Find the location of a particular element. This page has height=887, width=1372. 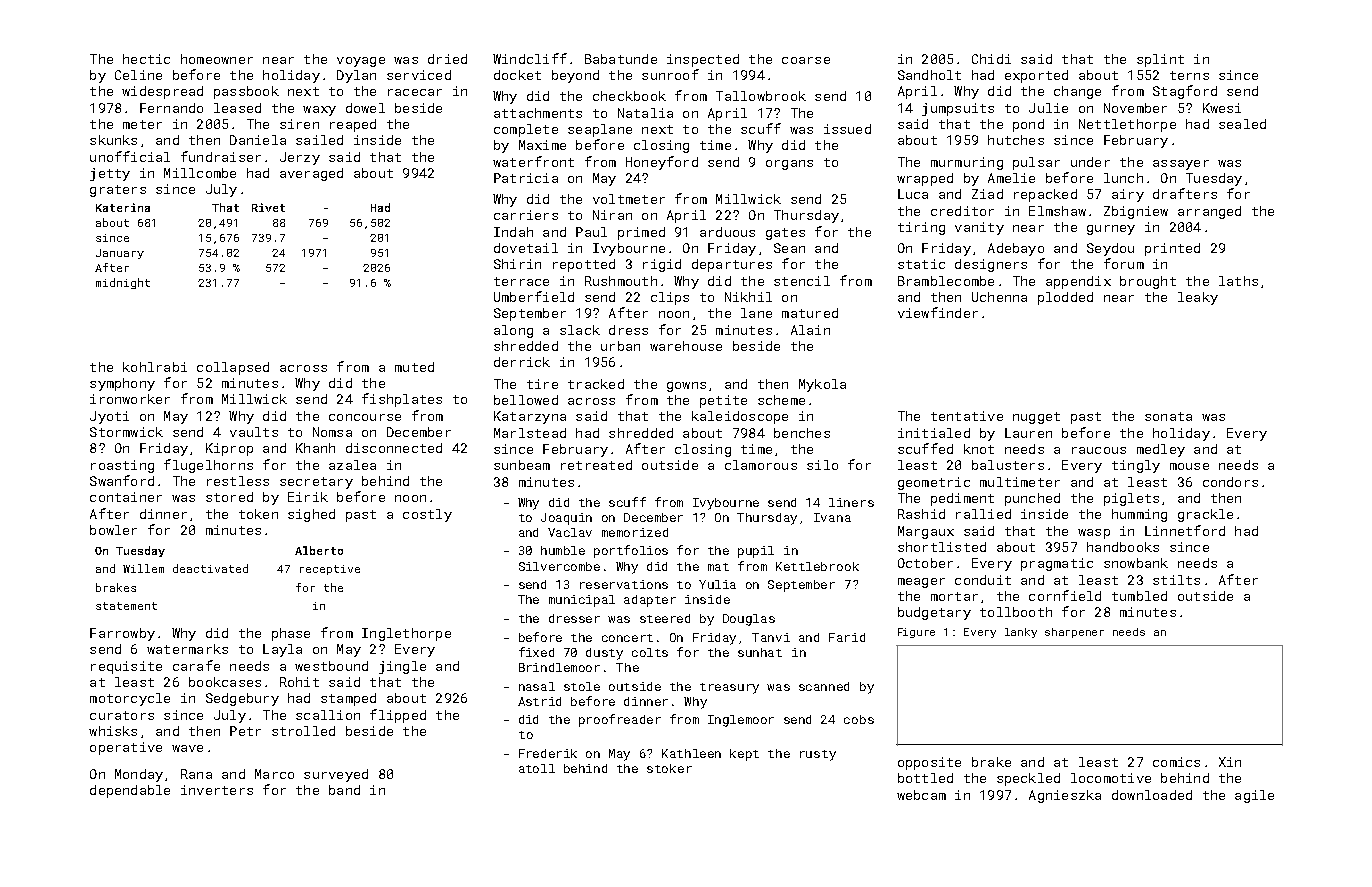

Rohit is located at coordinates (299, 682).
